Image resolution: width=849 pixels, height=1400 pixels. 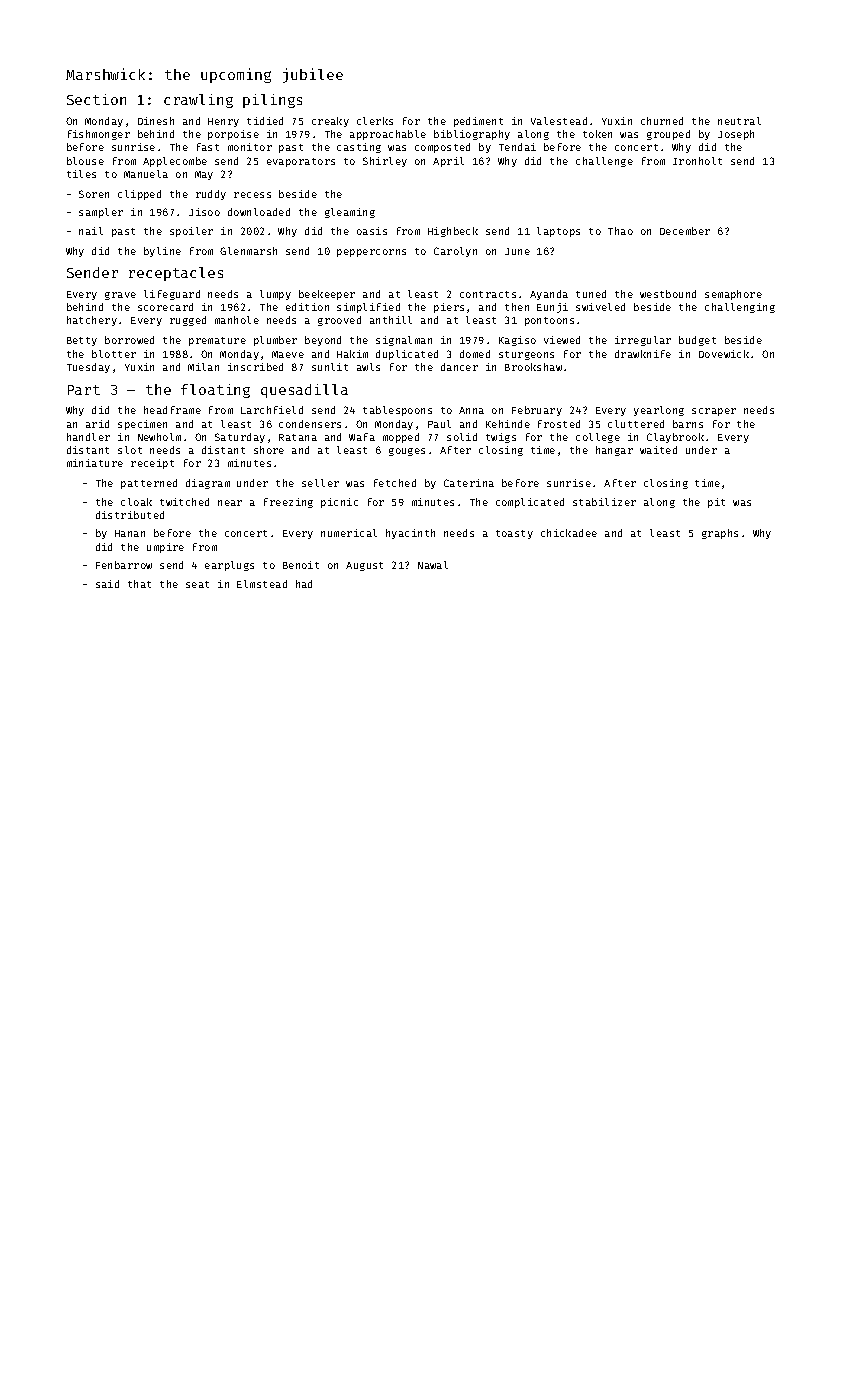 I want to click on inscribed, so click(x=255, y=367).
